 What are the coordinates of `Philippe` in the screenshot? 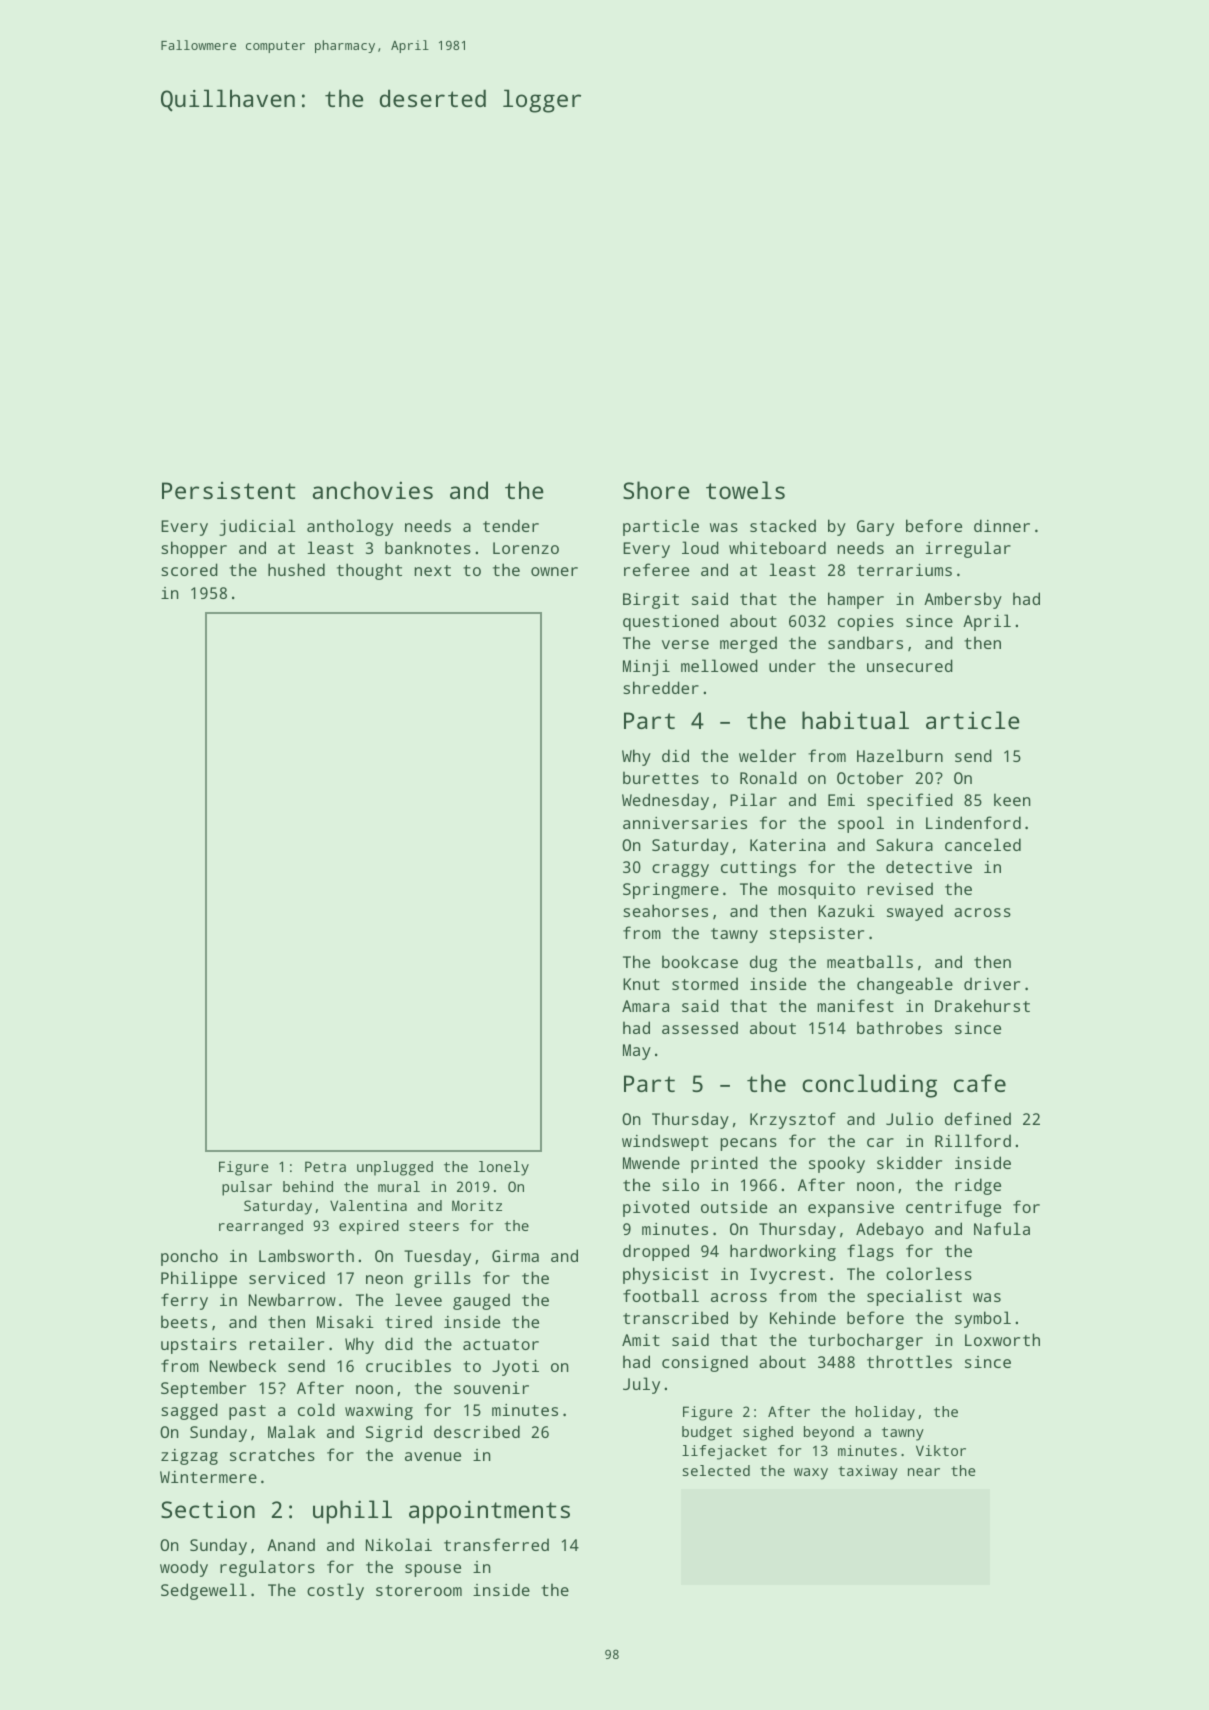 It's located at (199, 1279).
